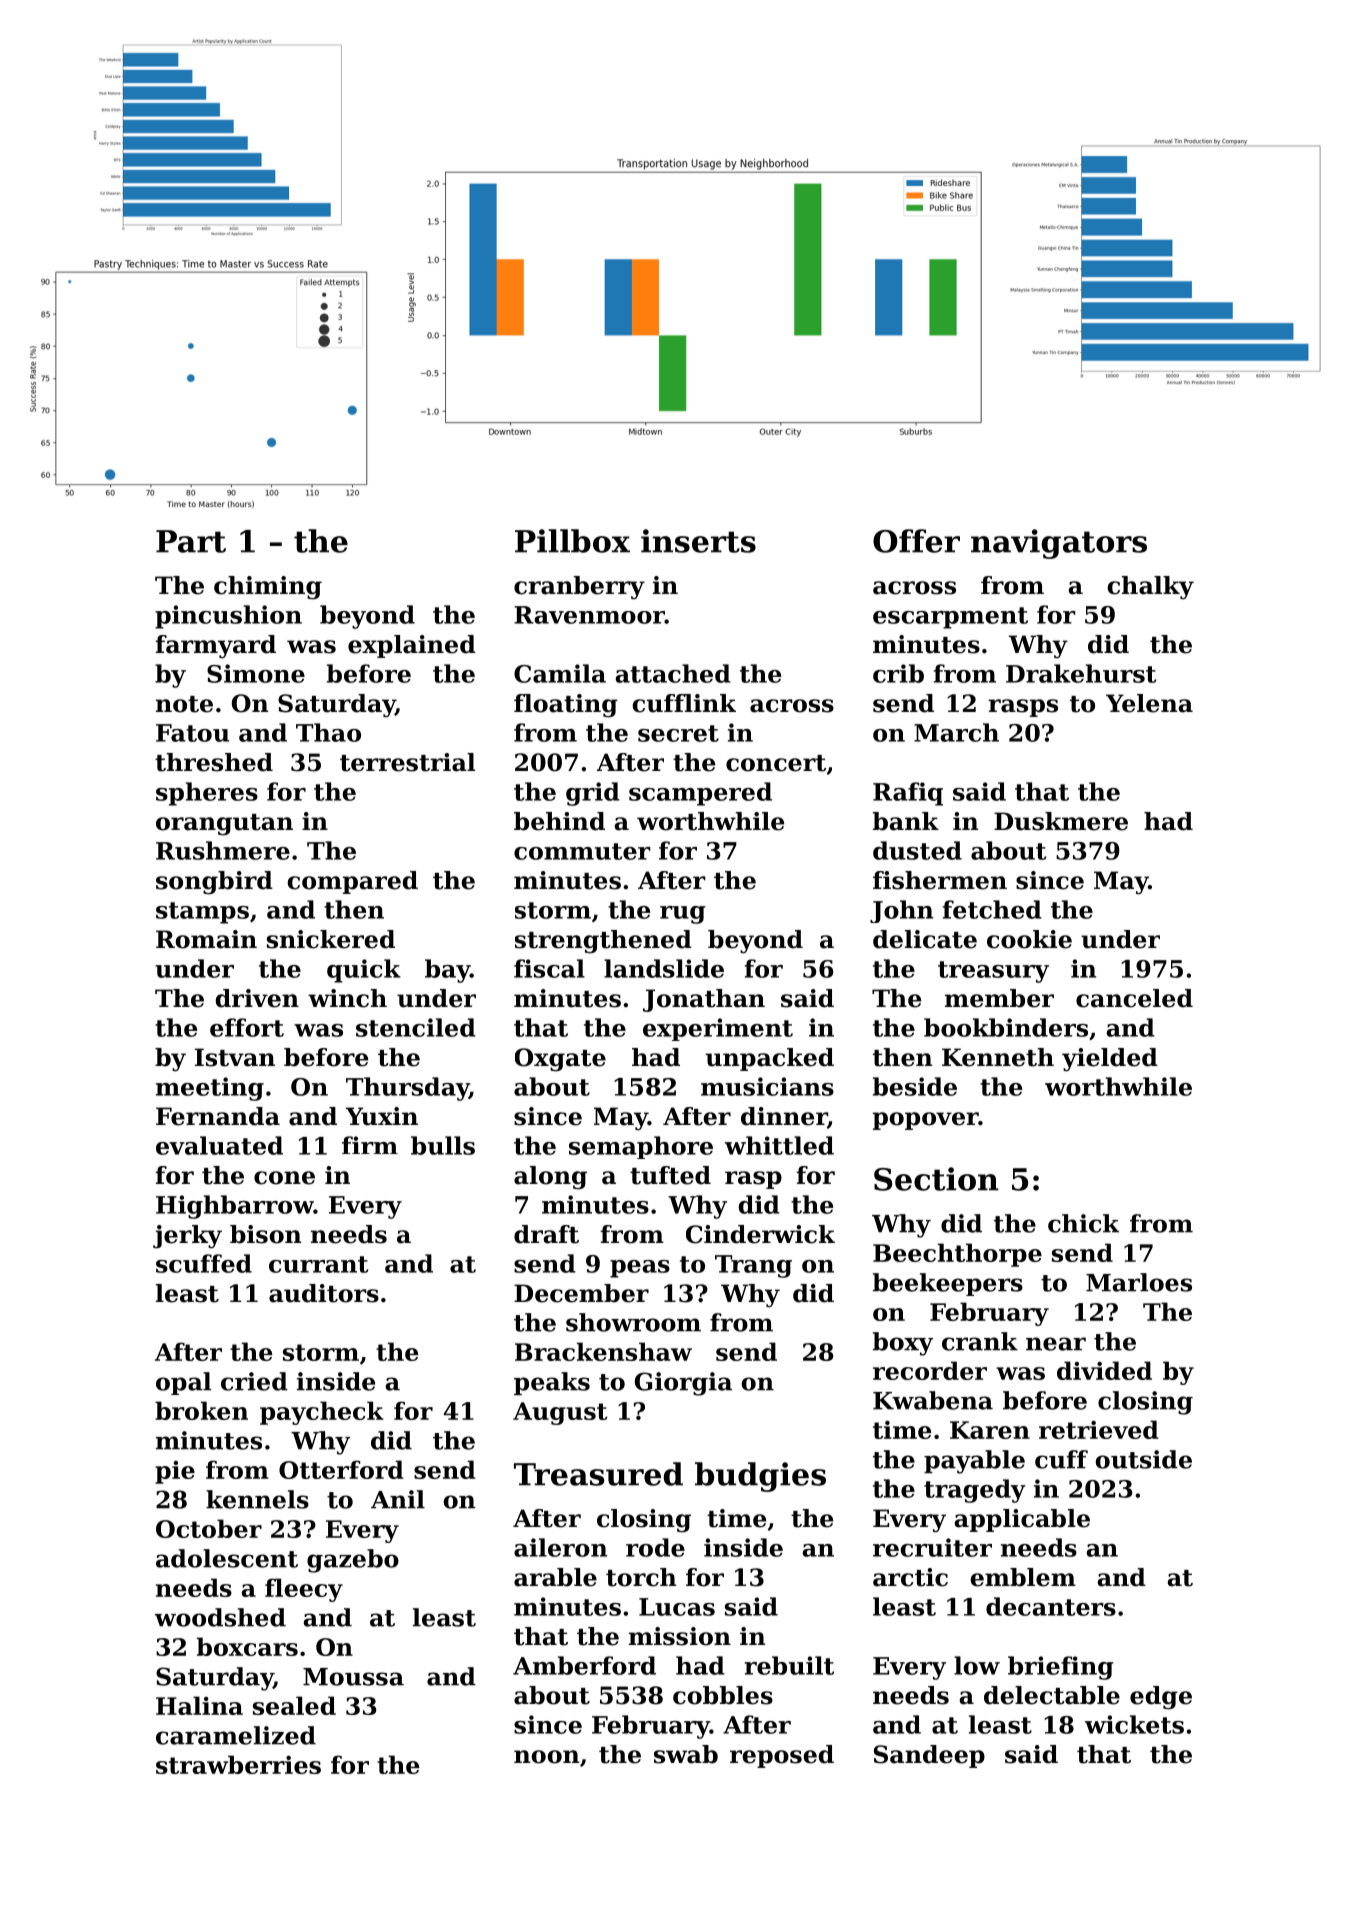 The height and width of the image is (1907, 1348). Describe the element at coordinates (975, 1491) in the image. I see `tragedy` at that location.
